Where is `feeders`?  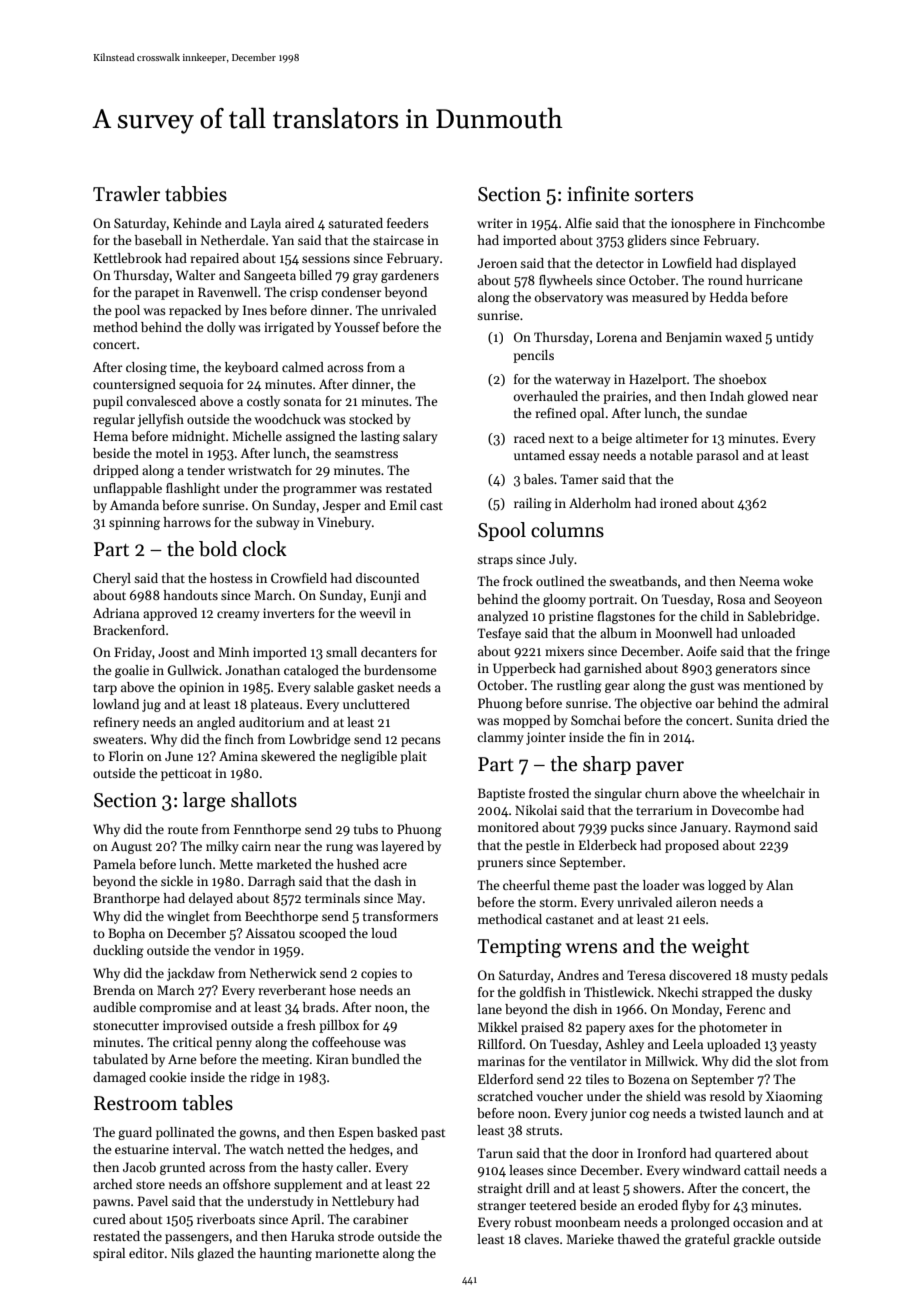 feeders is located at coordinates (408, 223).
